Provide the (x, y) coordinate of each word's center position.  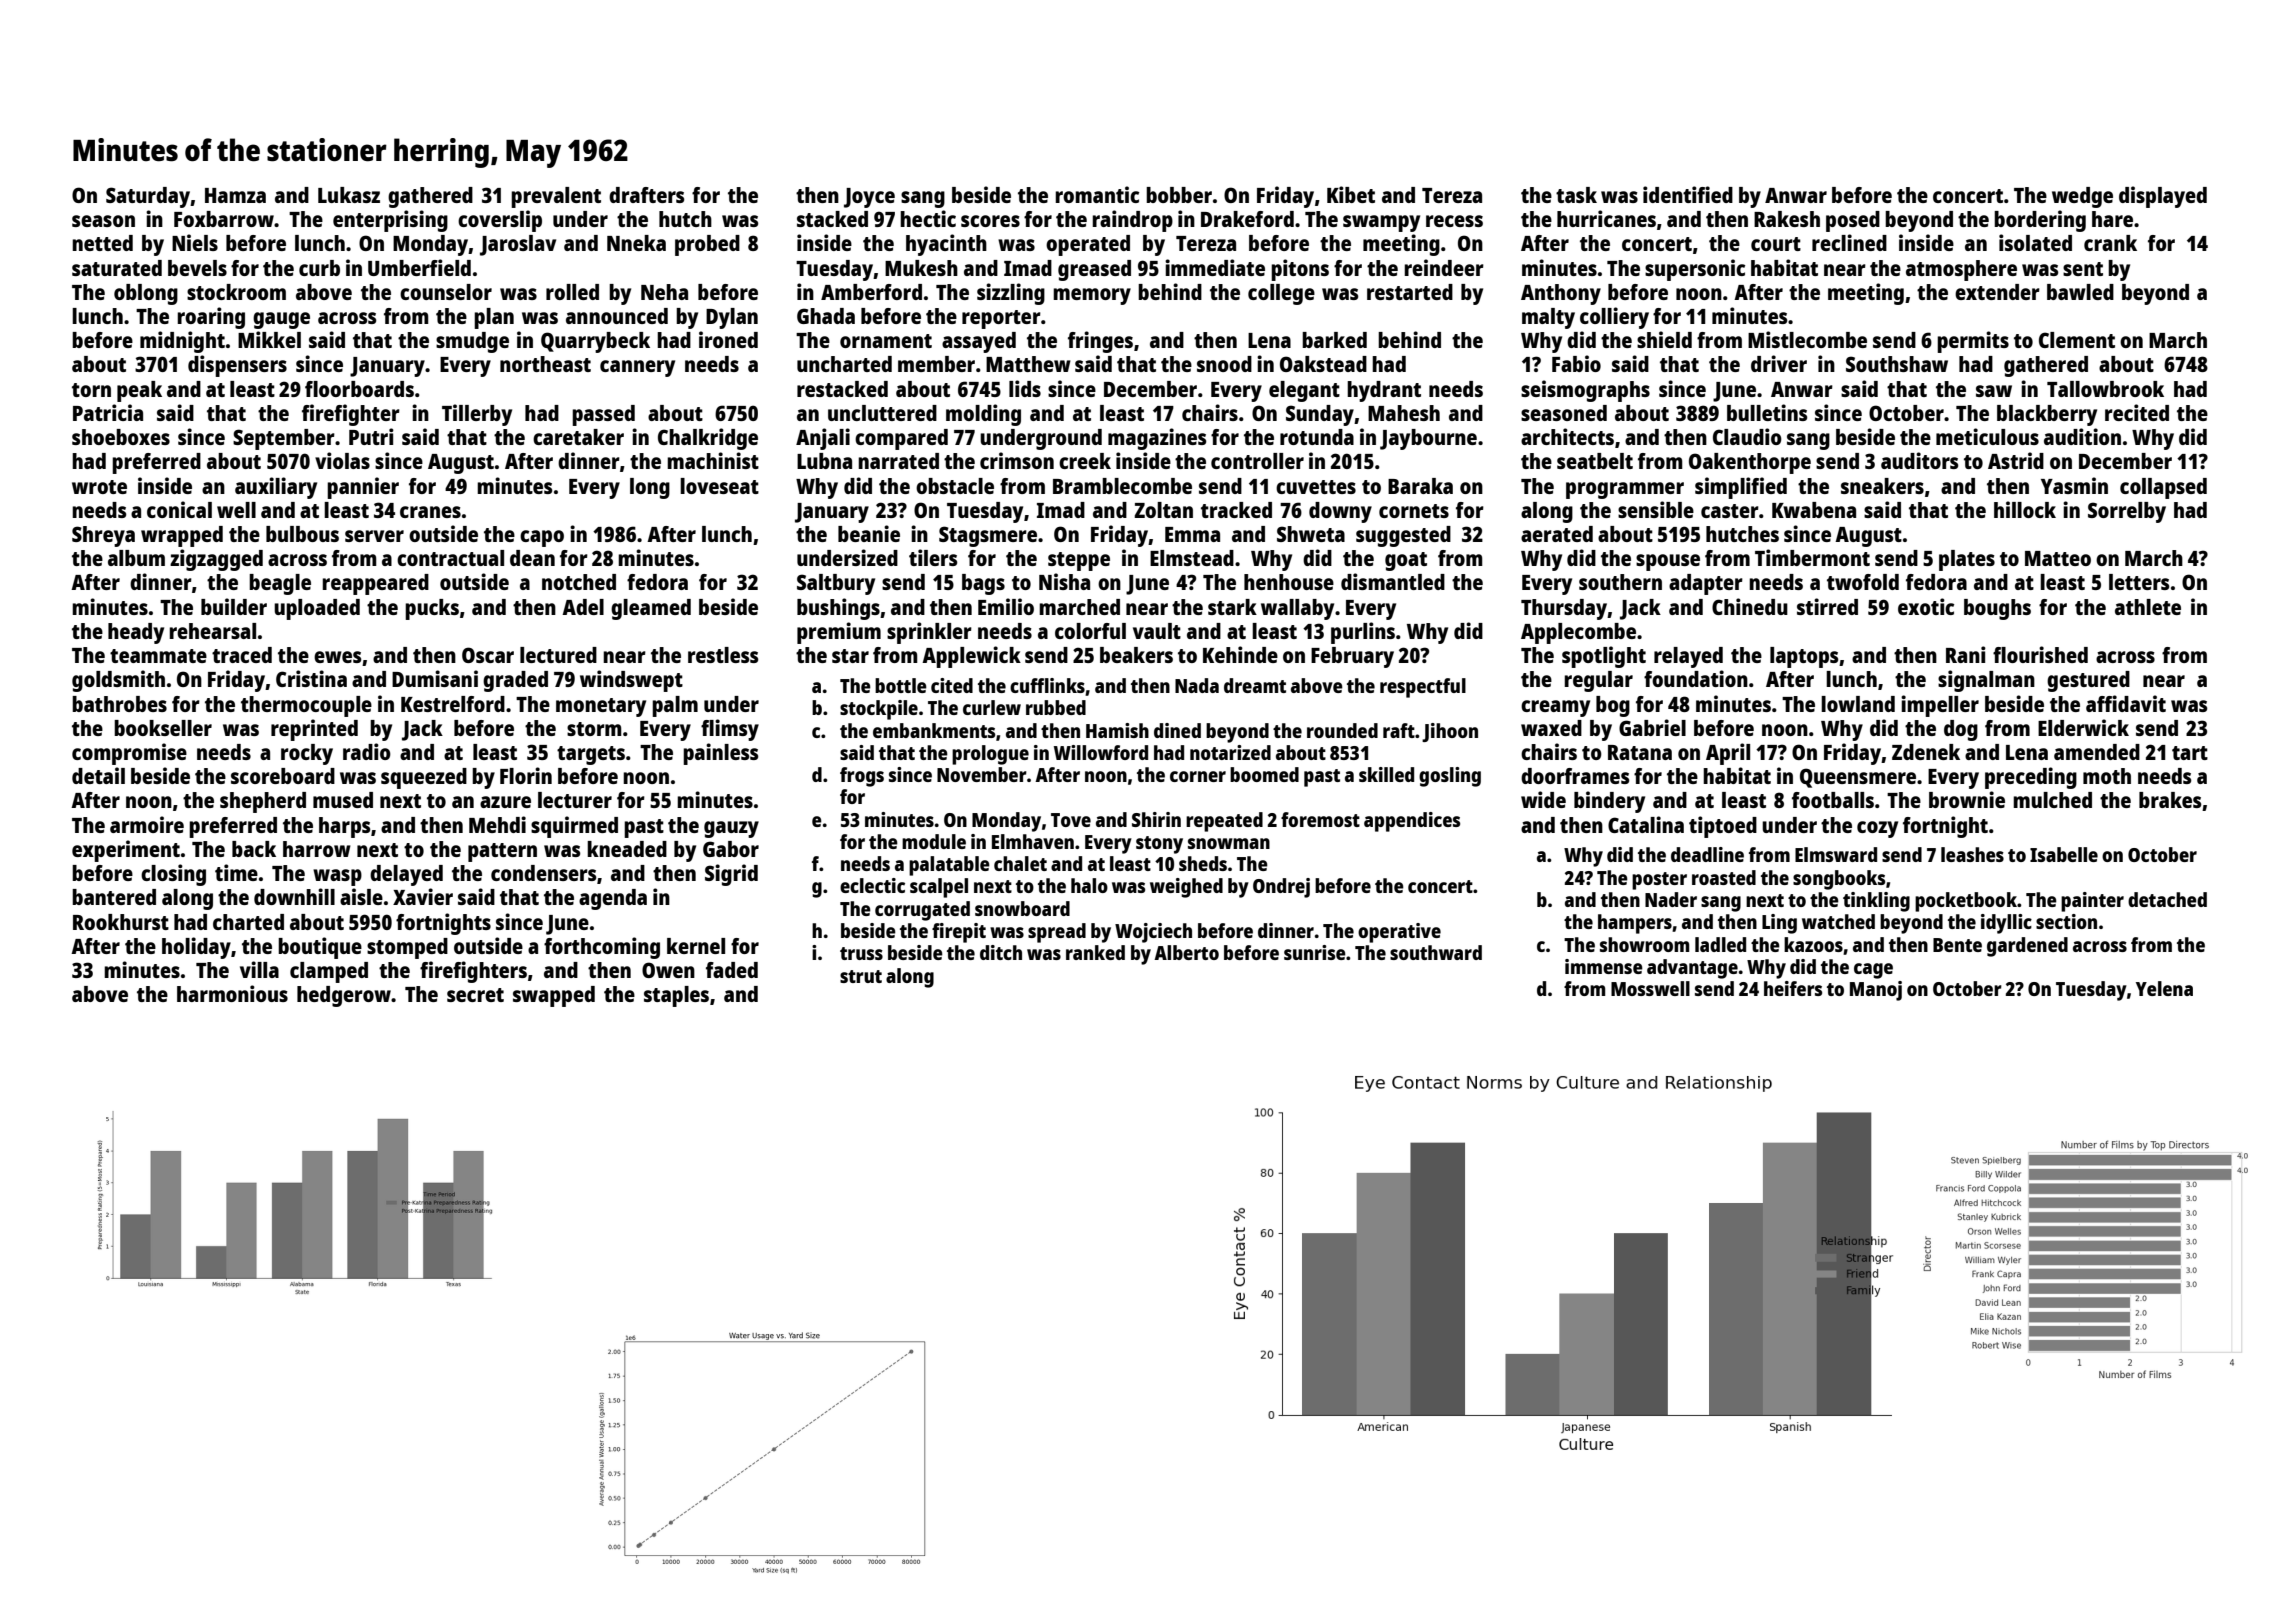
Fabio (1576, 363)
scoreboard (283, 776)
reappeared (375, 584)
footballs (1833, 800)
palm (675, 706)
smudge (472, 342)
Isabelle (2064, 854)
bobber (1179, 195)
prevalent (556, 197)
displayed (2163, 197)
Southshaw (1897, 364)
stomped (407, 948)
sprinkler (929, 633)
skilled (1386, 774)
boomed (1264, 774)
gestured (2088, 681)
